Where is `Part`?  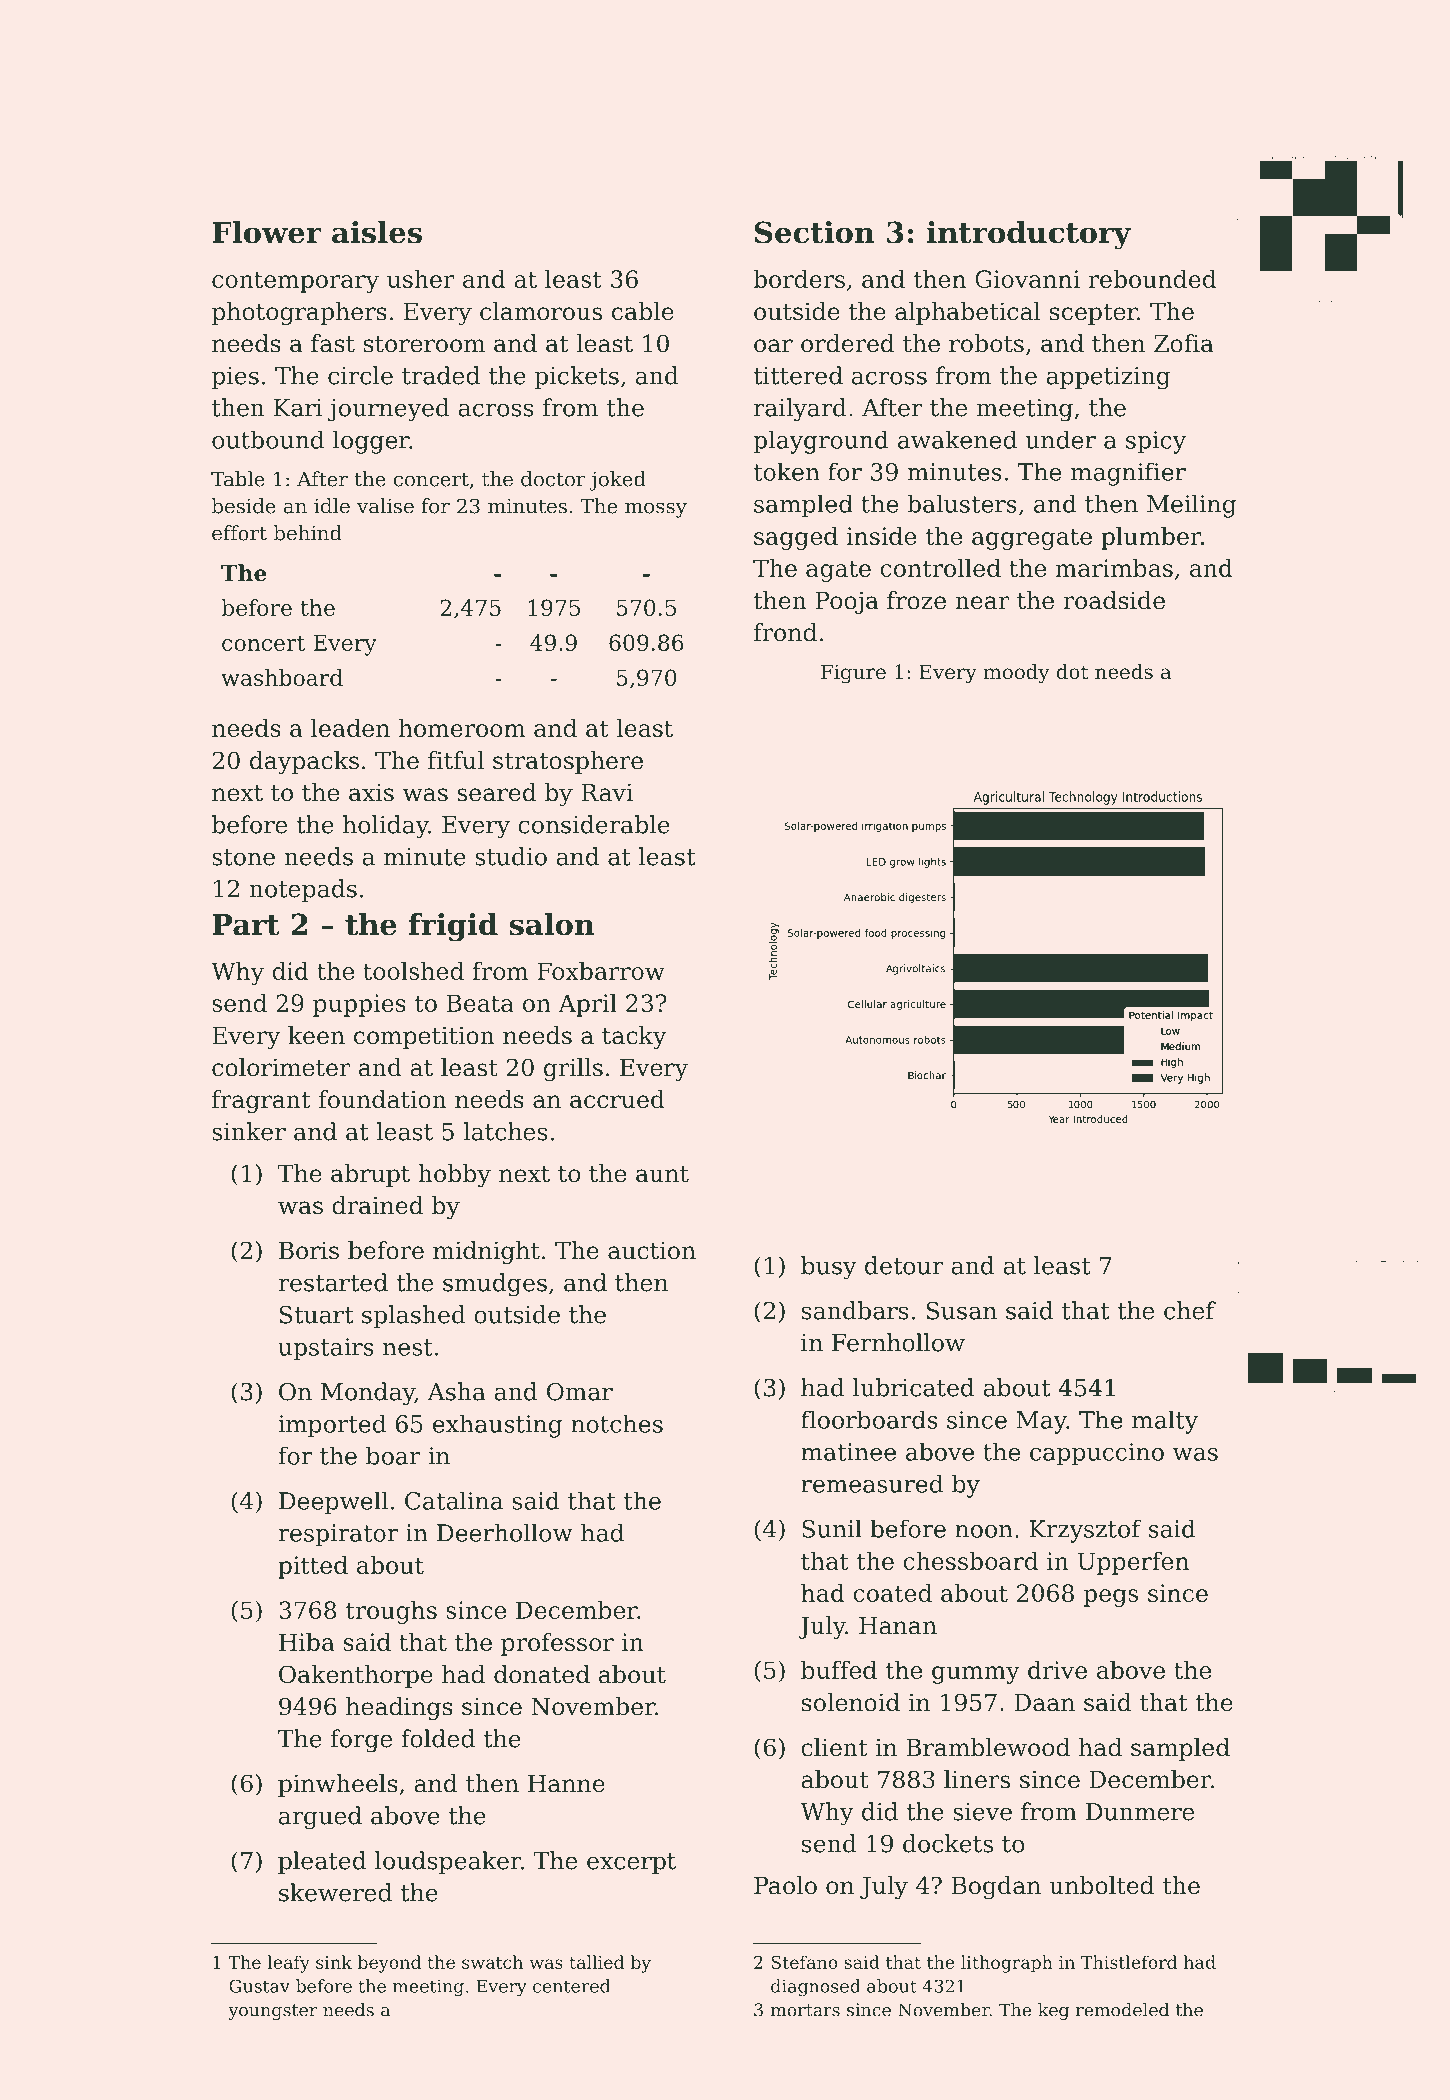
Part is located at coordinates (246, 925).
